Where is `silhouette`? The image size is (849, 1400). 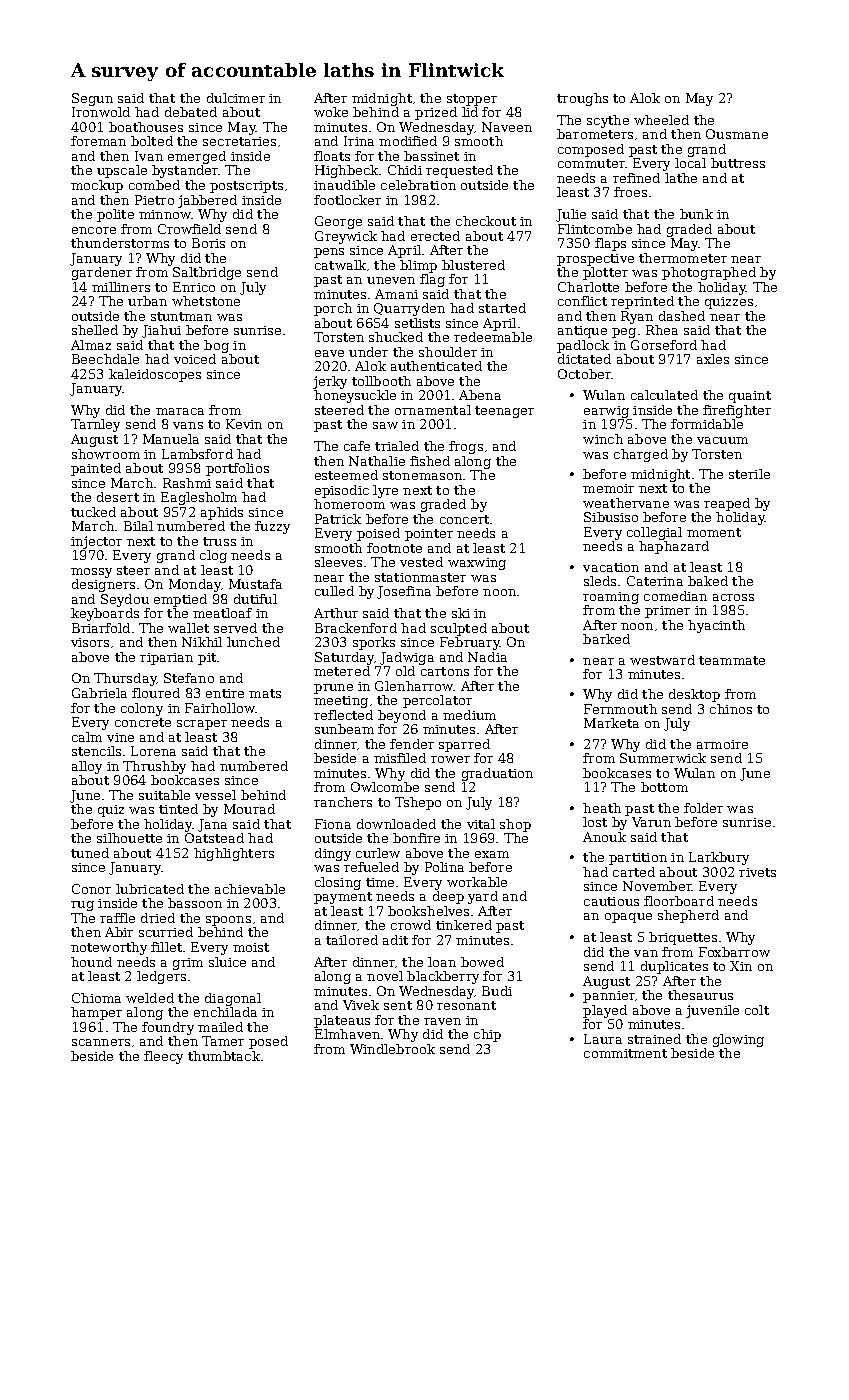 silhouette is located at coordinates (129, 838).
